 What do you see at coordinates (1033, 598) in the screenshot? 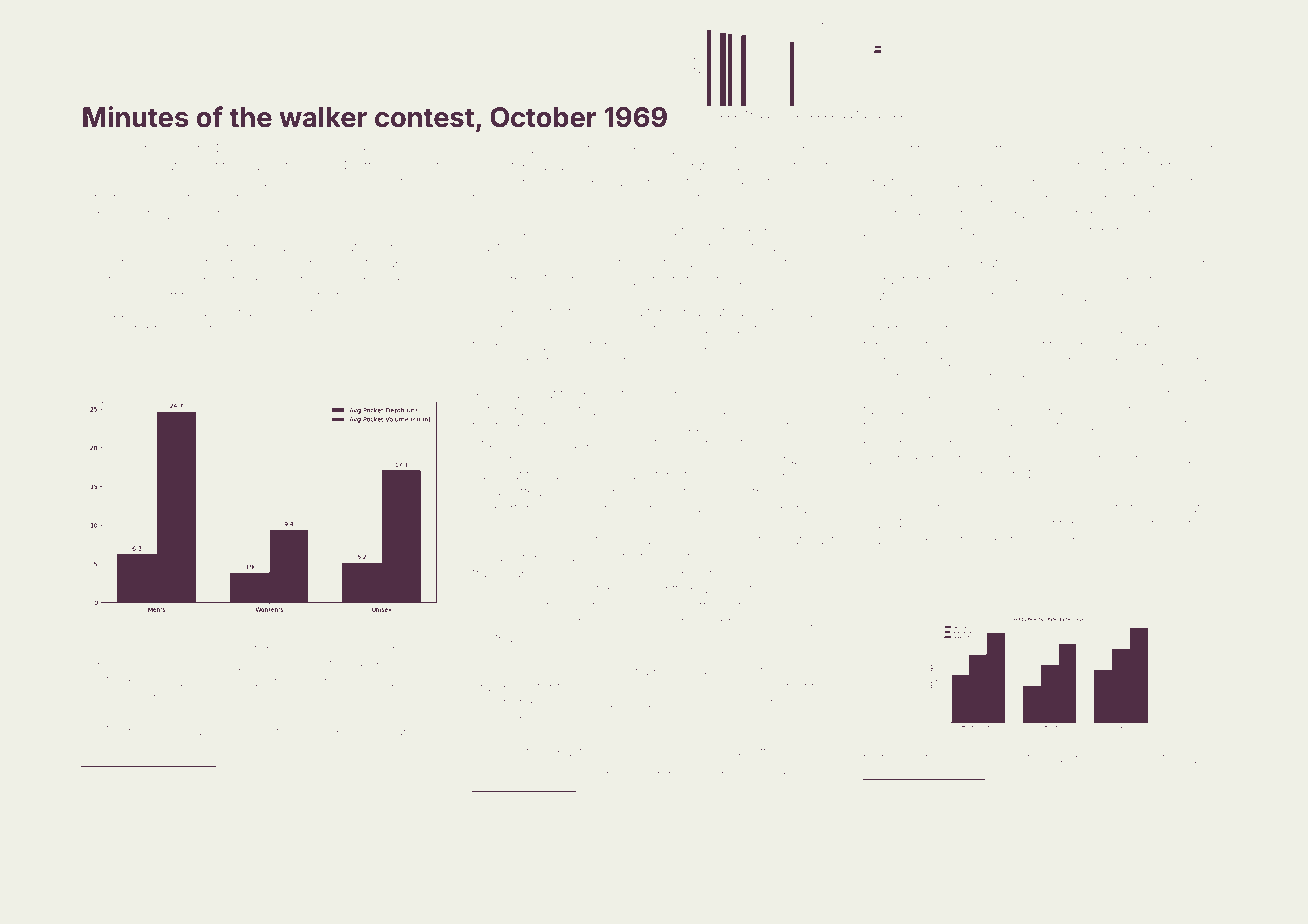
I see `Kirsten` at bounding box center [1033, 598].
